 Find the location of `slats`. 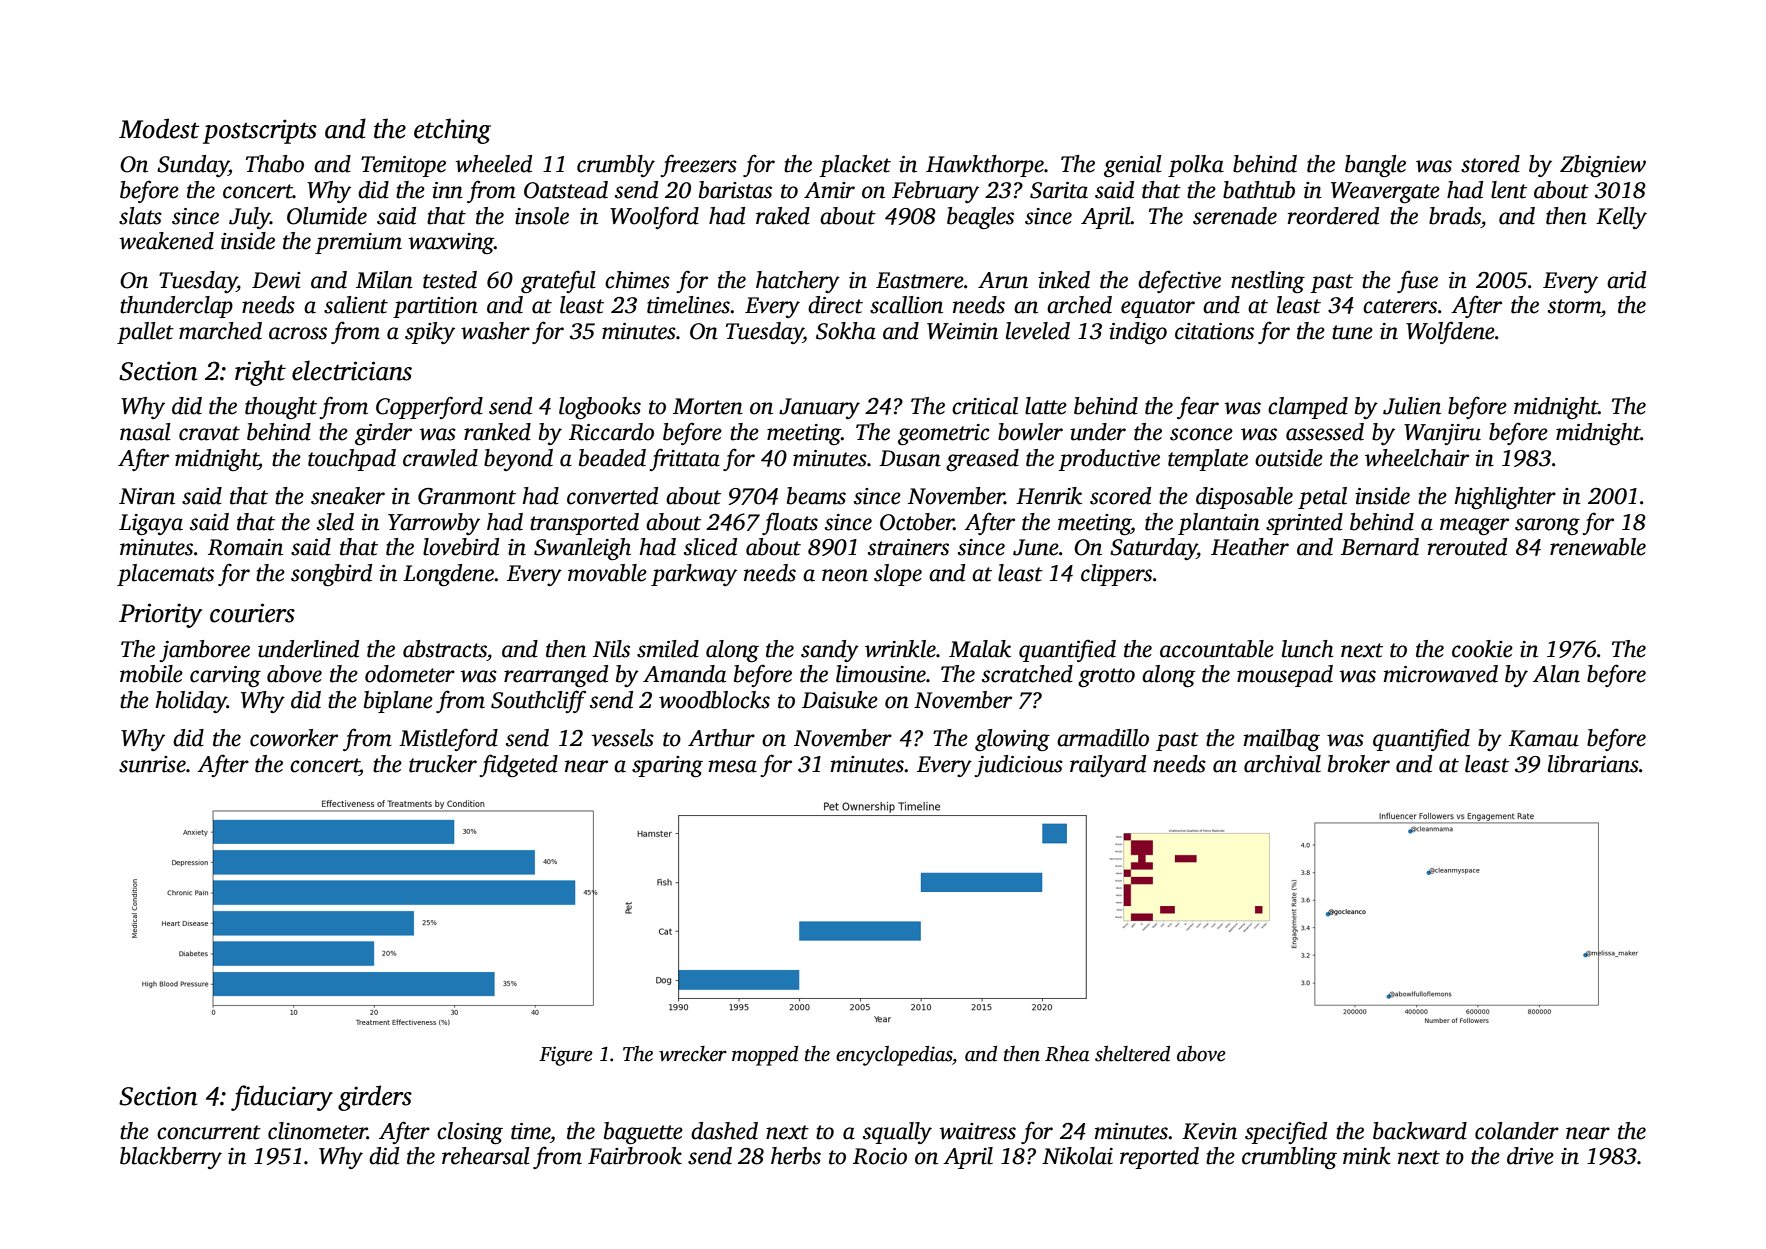

slats is located at coordinates (140, 216).
